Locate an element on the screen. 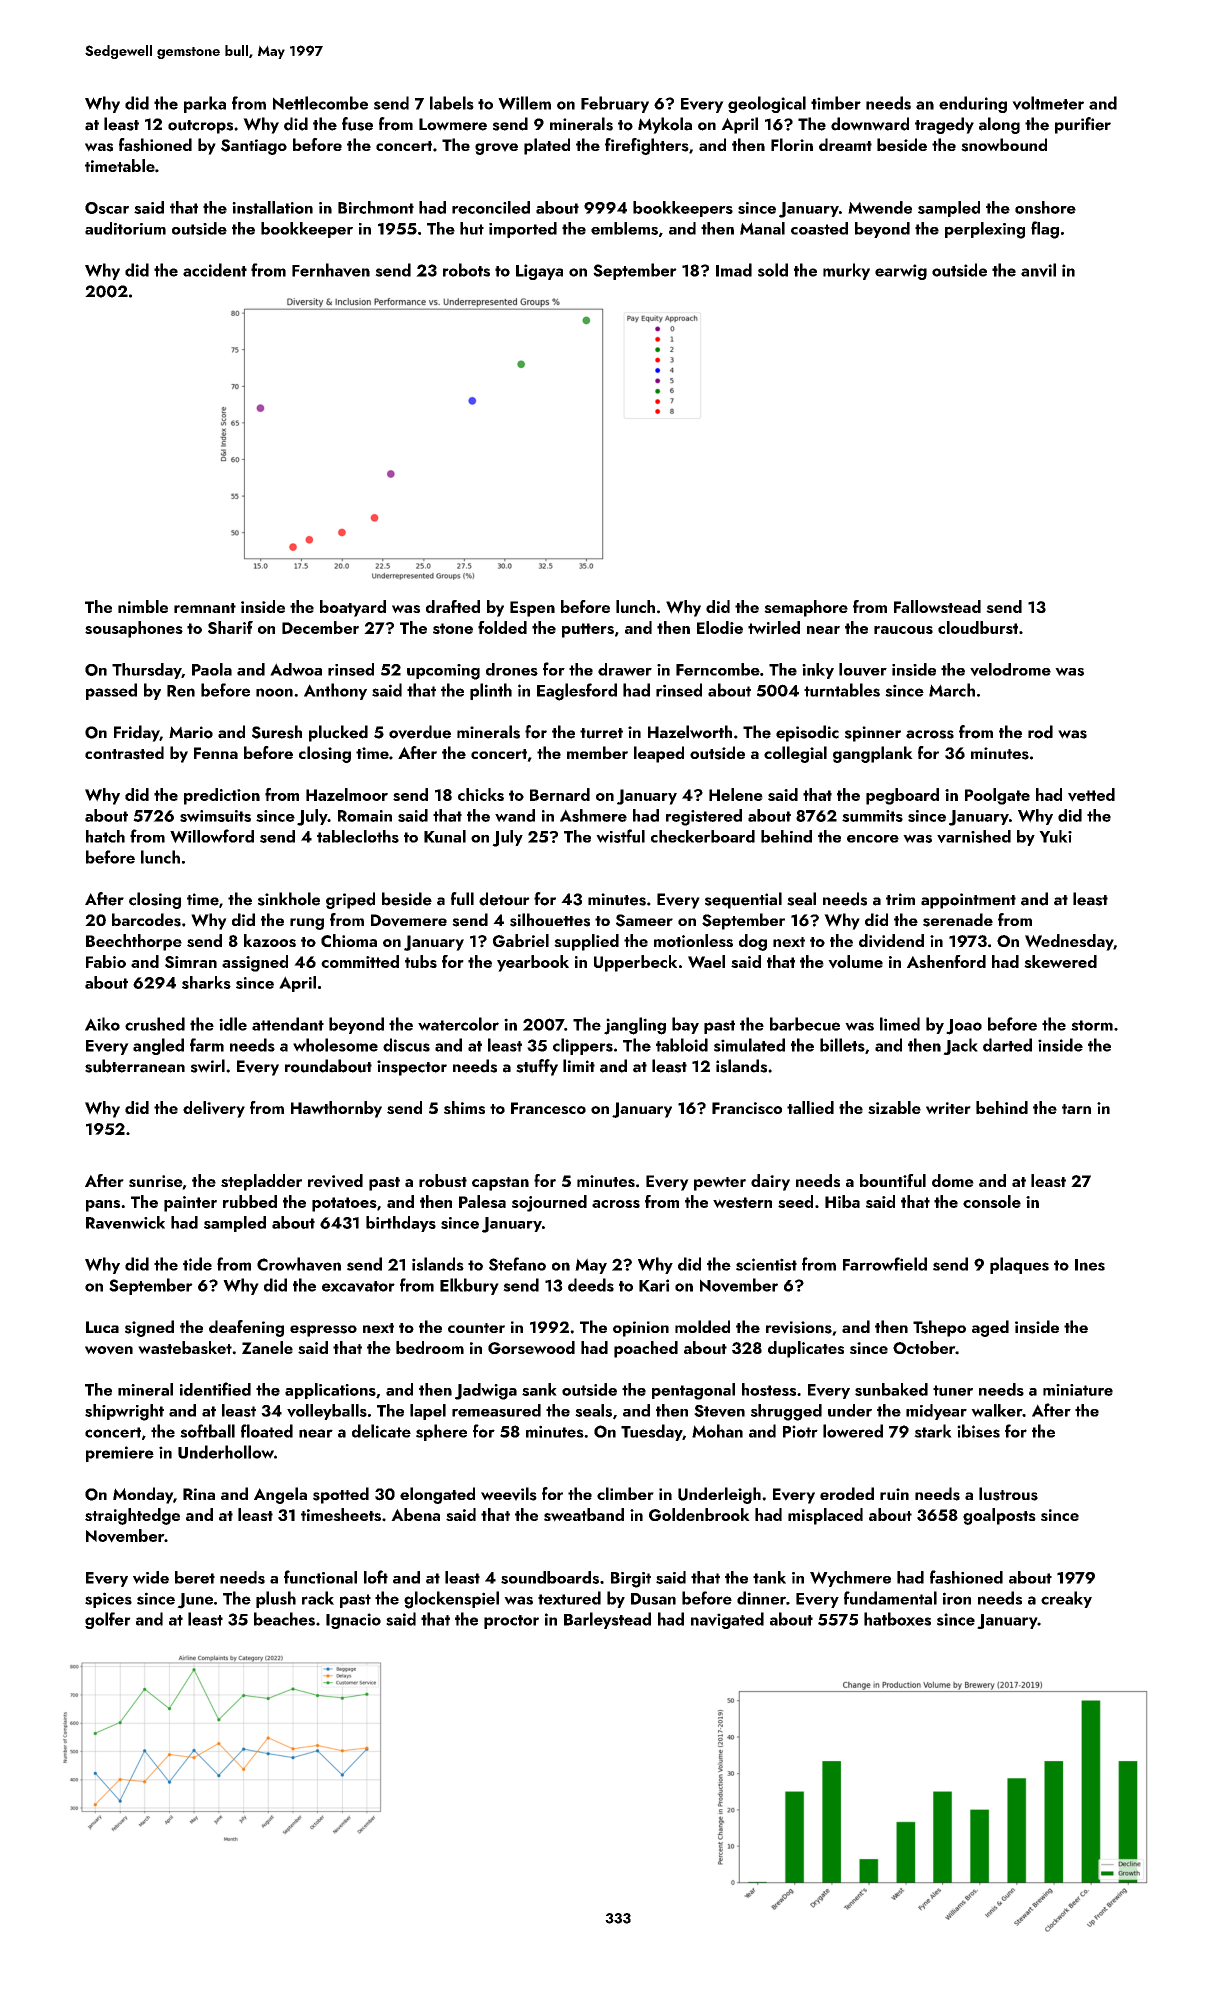 This screenshot has height=1993, width=1210. golfer is located at coordinates (108, 1620).
